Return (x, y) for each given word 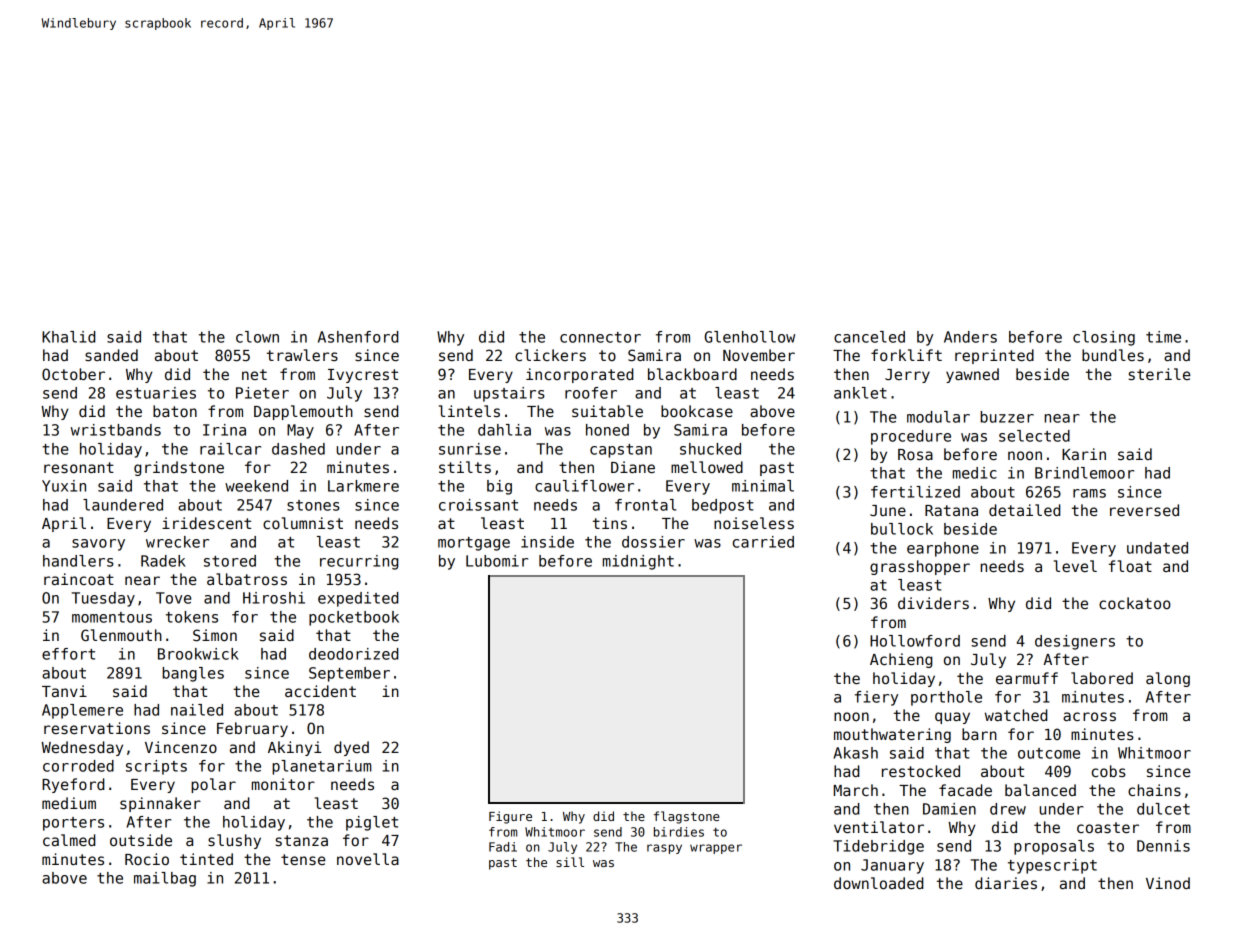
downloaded (878, 883)
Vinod (1168, 883)
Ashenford (358, 337)
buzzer (1007, 417)
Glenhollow (750, 337)
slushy (234, 841)
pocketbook (354, 618)
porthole (946, 698)
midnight (638, 562)
